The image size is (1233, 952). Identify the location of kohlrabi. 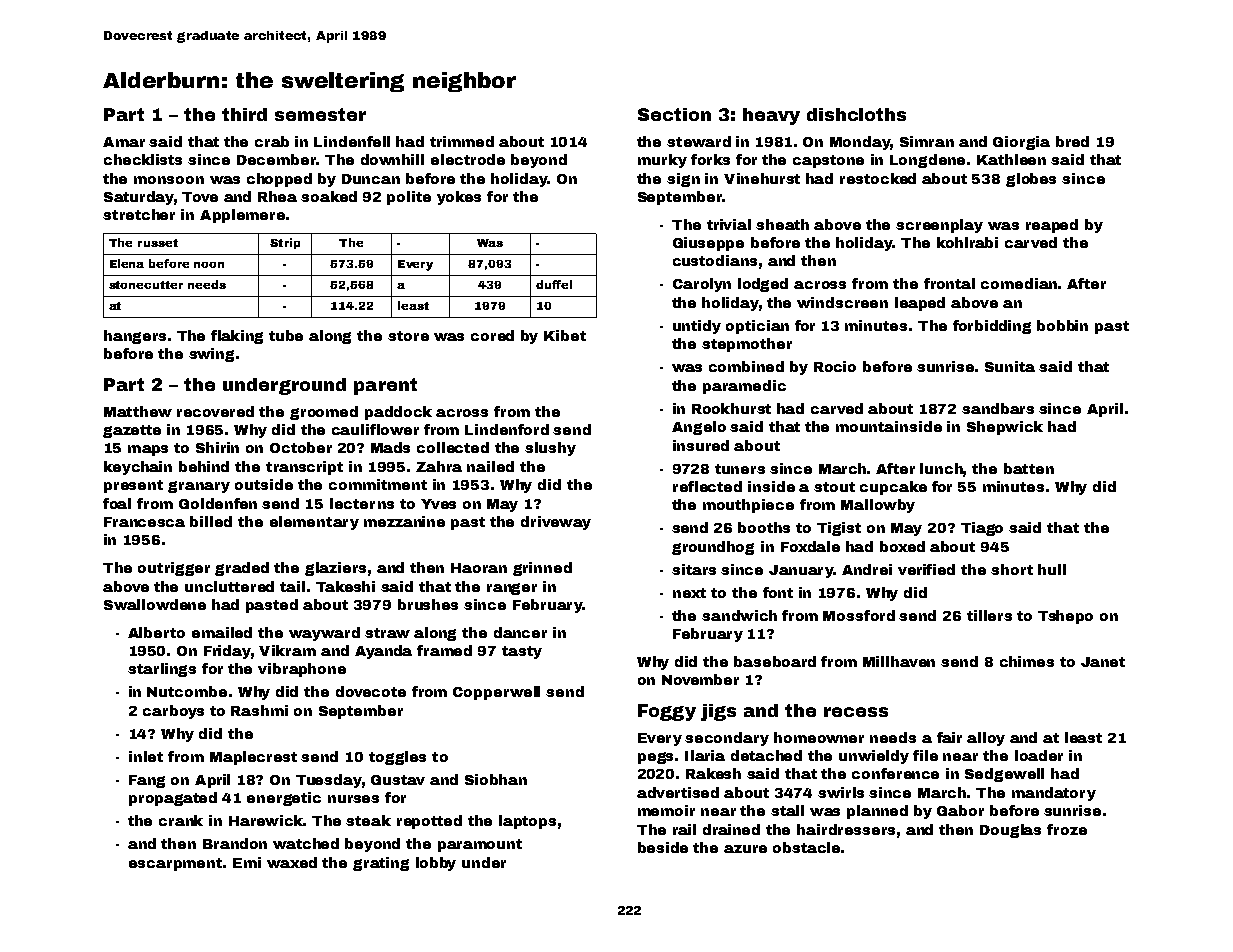
(967, 242).
